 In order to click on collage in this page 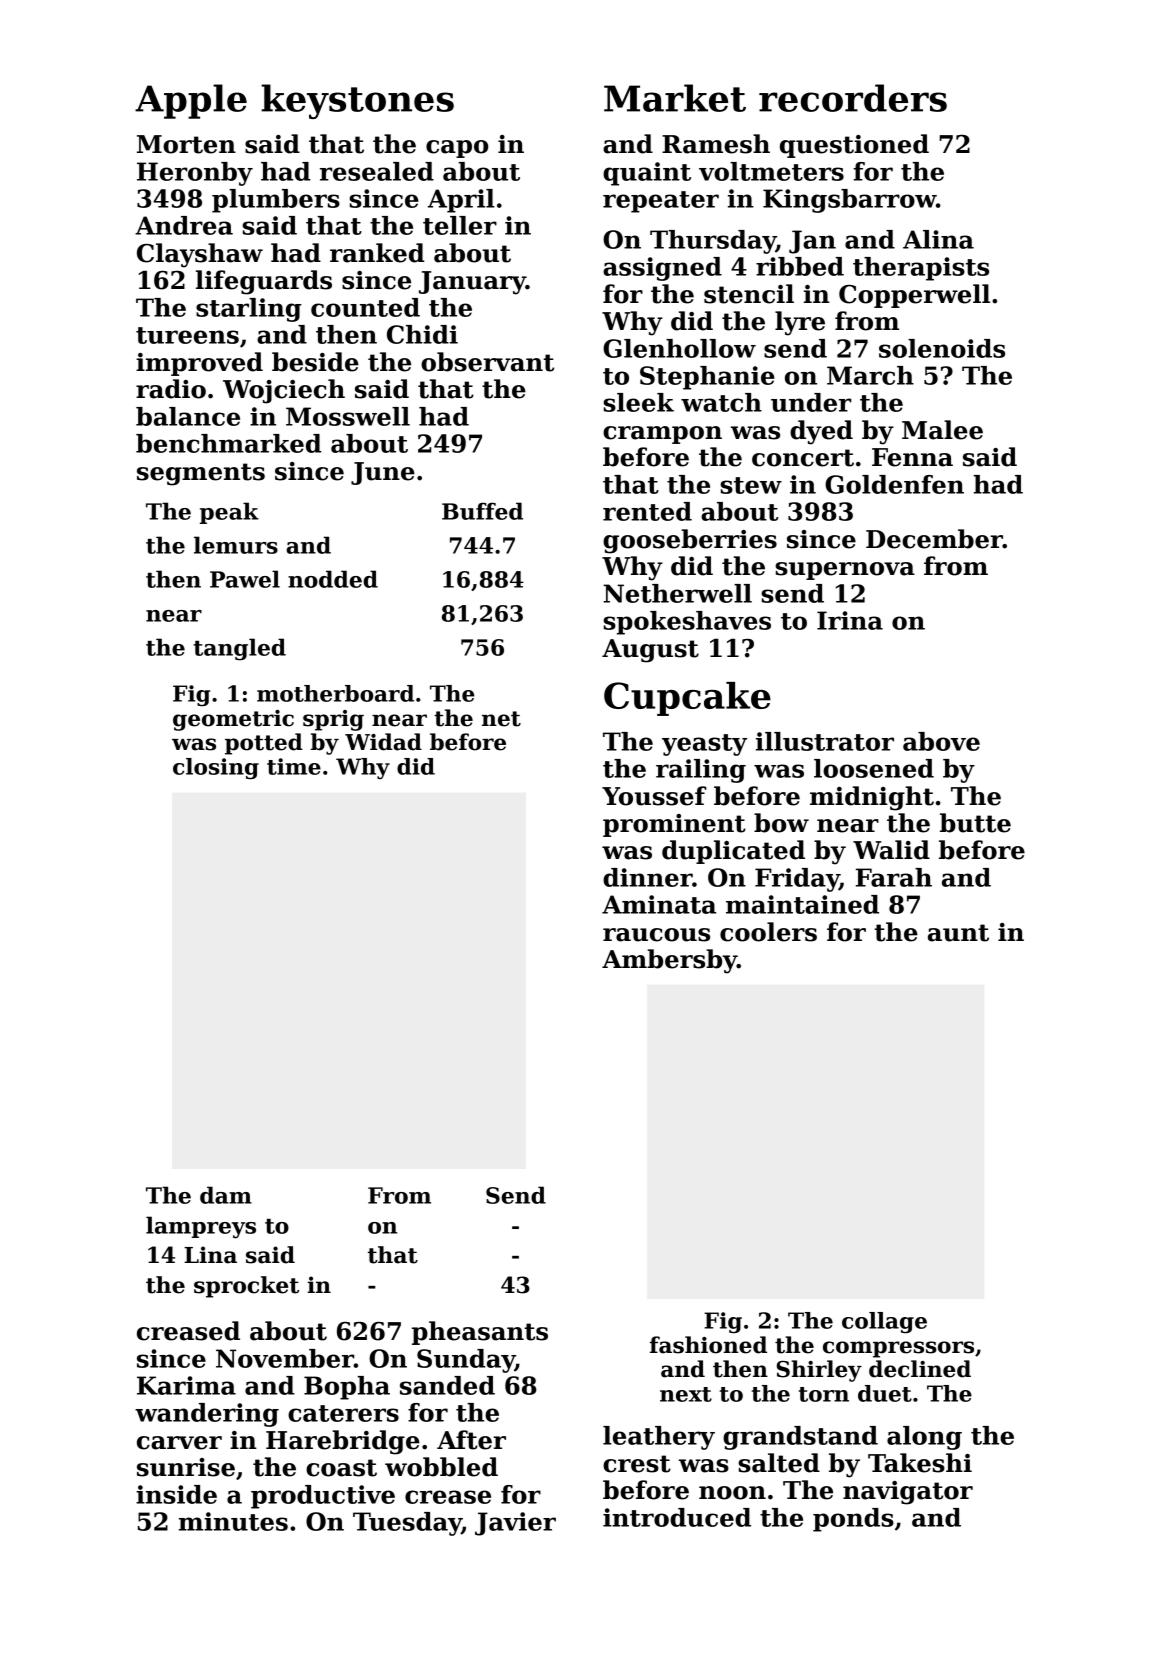, I will do `click(884, 1322)`.
